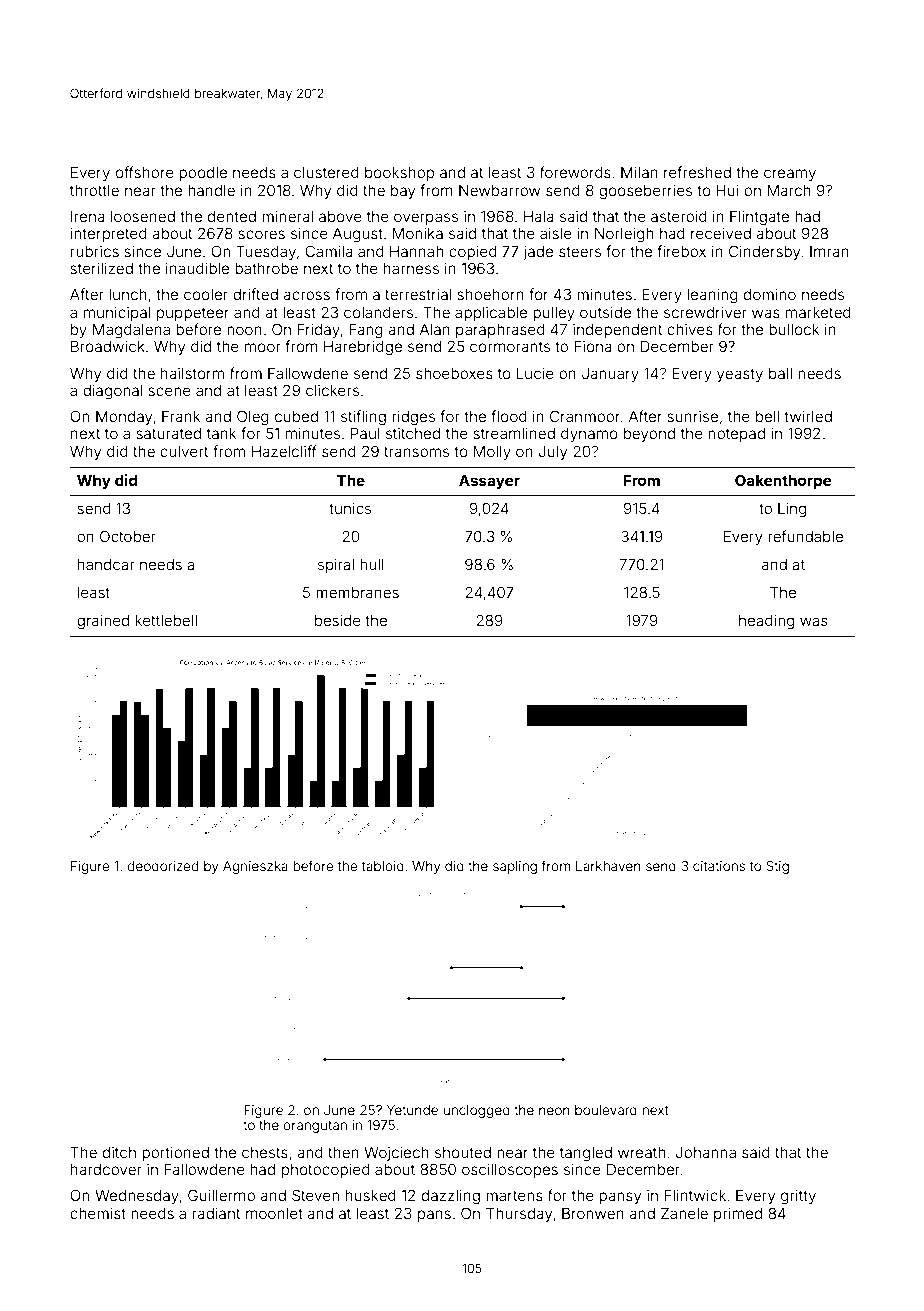 The height and width of the screenshot is (1311, 924). Describe the element at coordinates (538, 252) in the screenshot. I see `jade` at that location.
